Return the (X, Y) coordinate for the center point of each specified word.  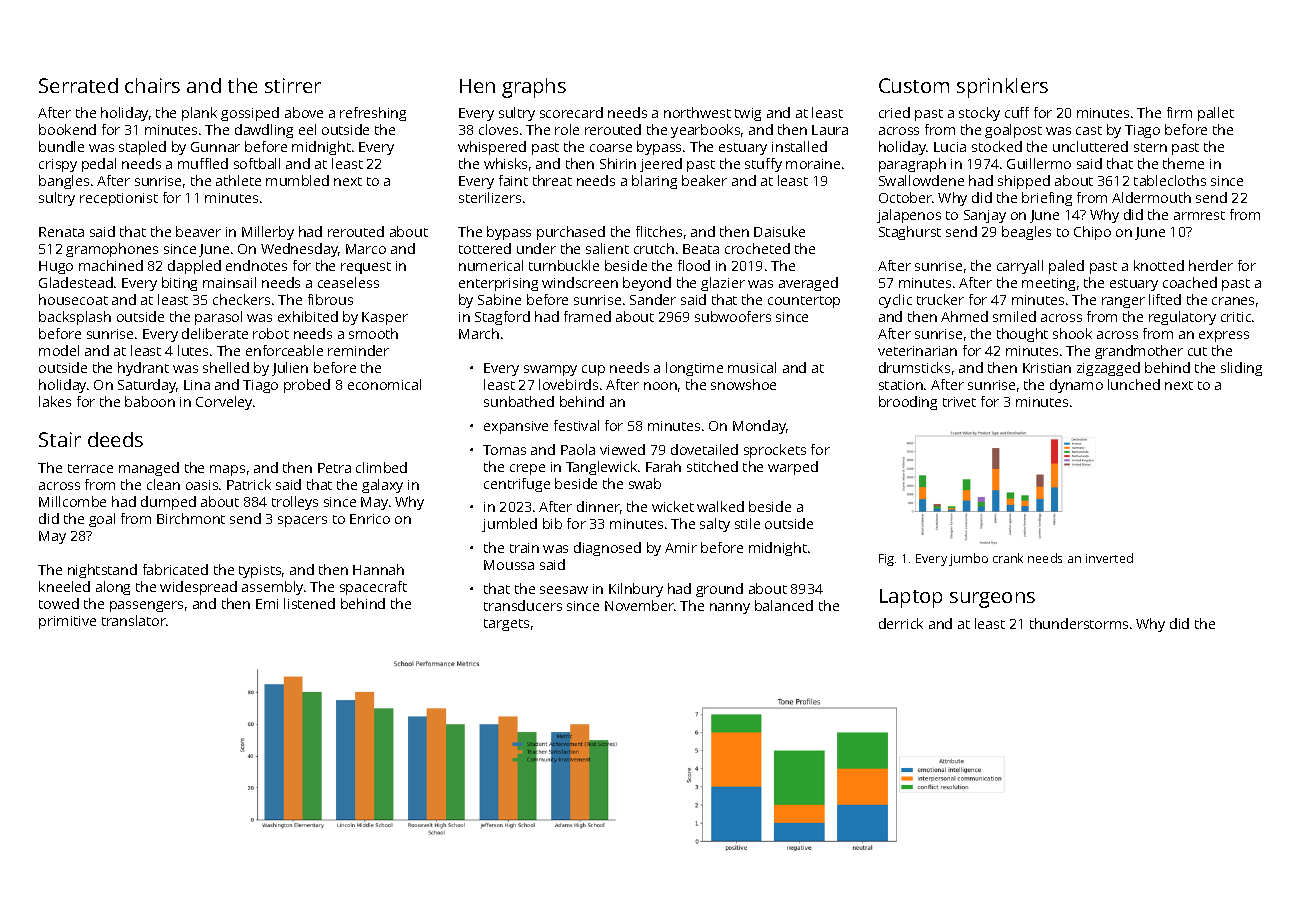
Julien (290, 369)
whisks (505, 163)
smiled (1014, 316)
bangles (64, 182)
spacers (302, 521)
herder (1211, 265)
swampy (550, 370)
